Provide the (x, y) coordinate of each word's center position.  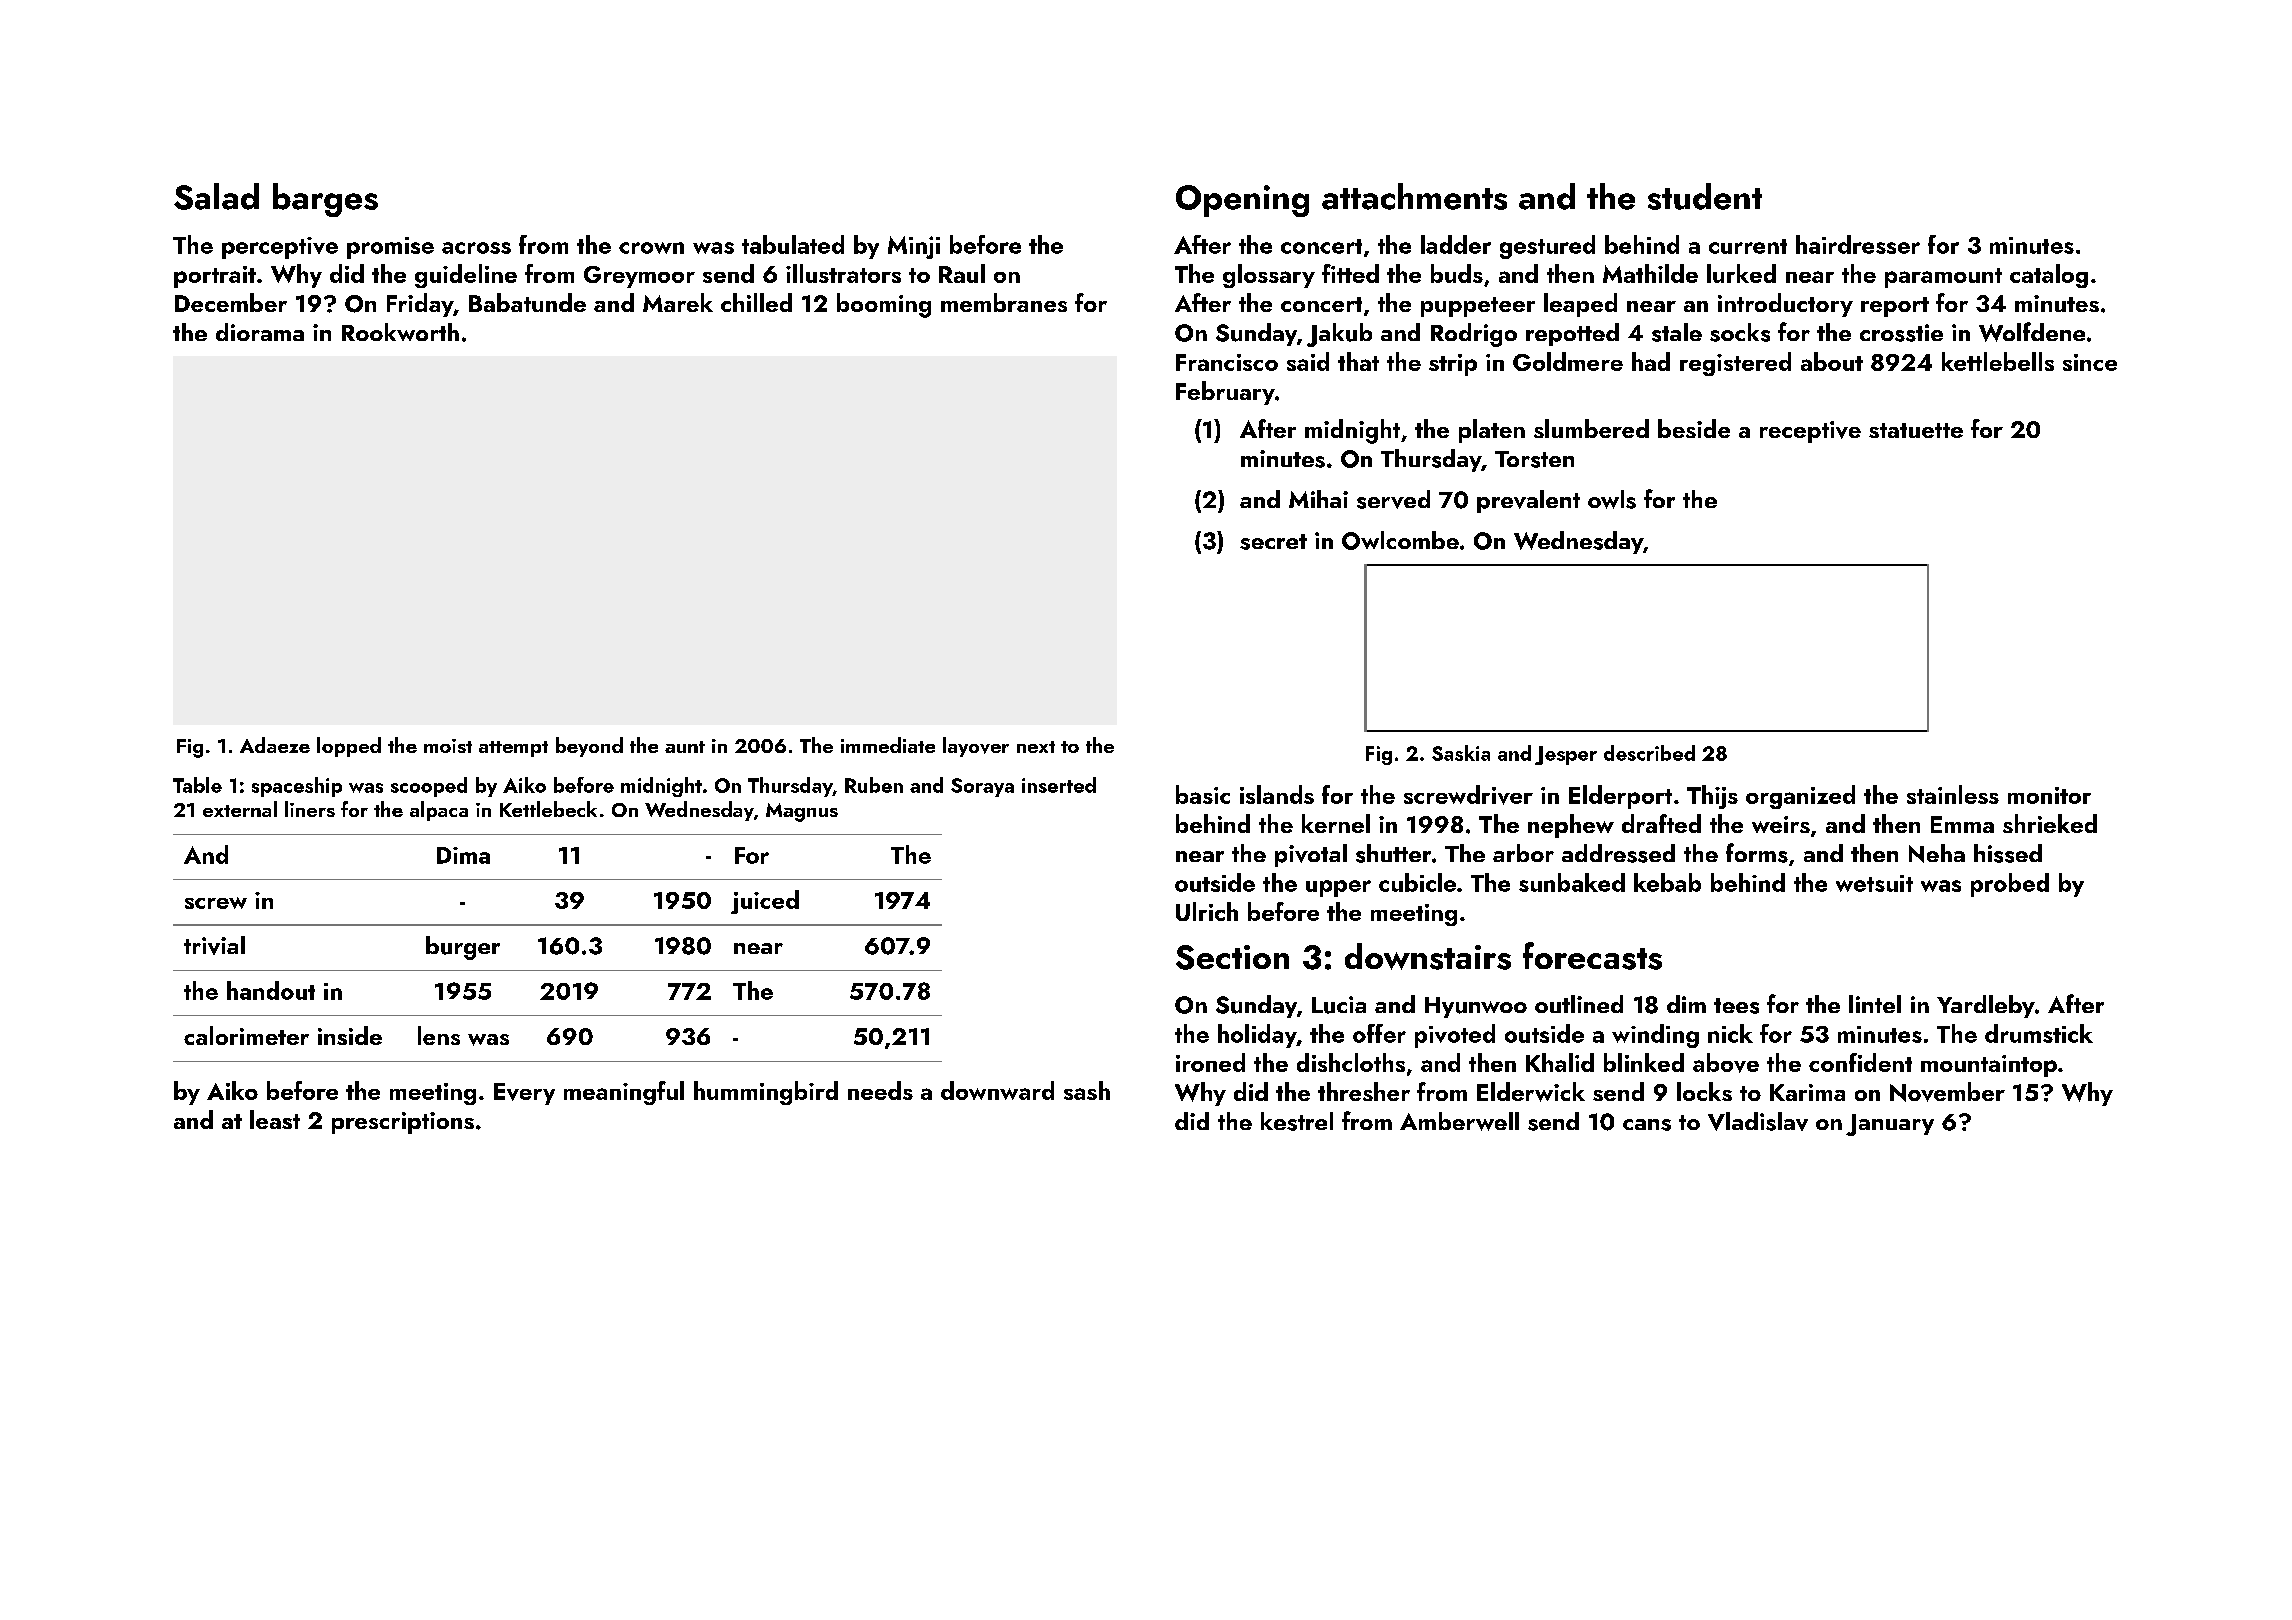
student (1705, 196)
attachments (1414, 196)
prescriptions (403, 1123)
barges (325, 200)
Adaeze (275, 745)
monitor (2049, 795)
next (1036, 747)
